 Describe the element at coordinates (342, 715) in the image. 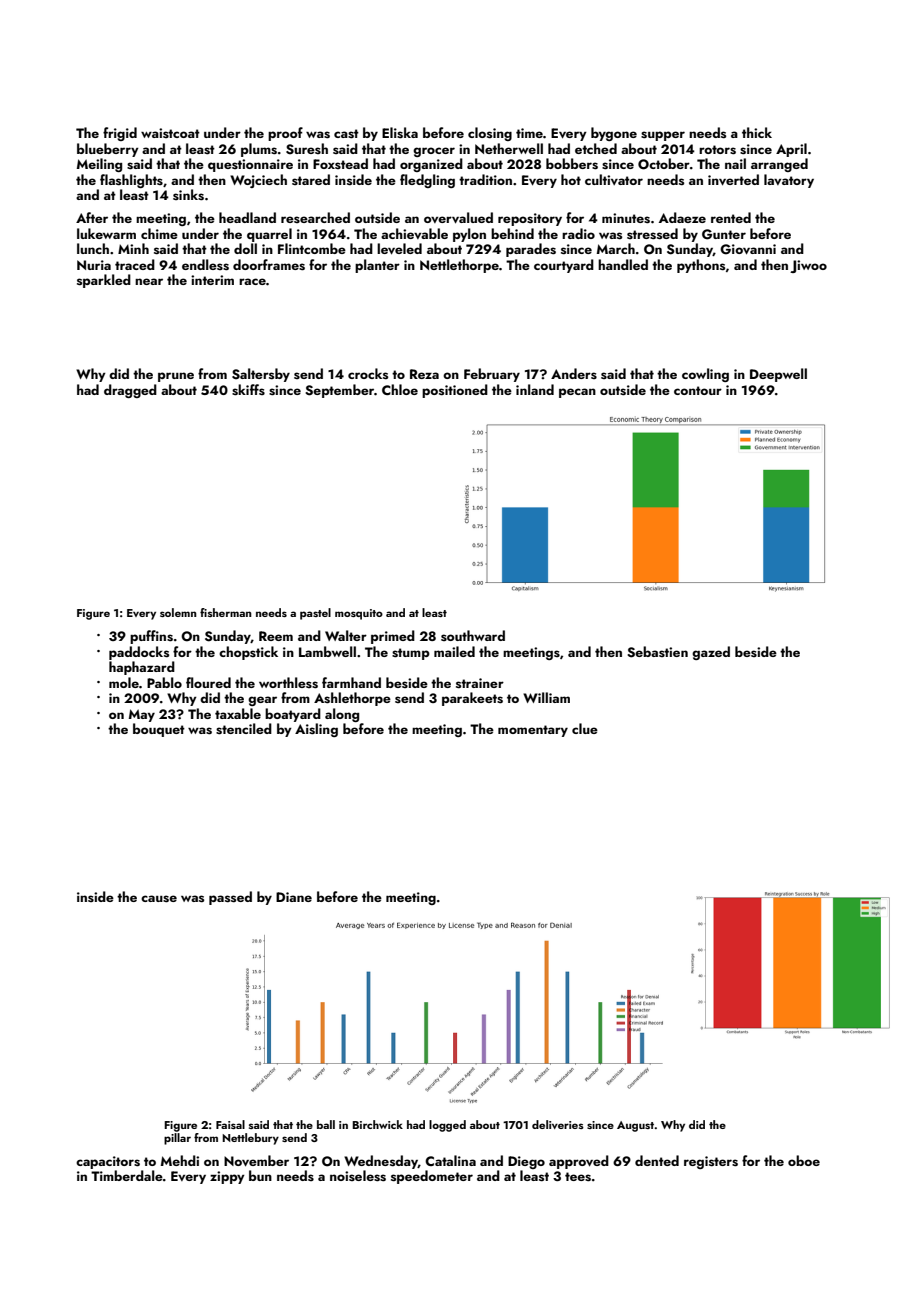

I see `along` at that location.
